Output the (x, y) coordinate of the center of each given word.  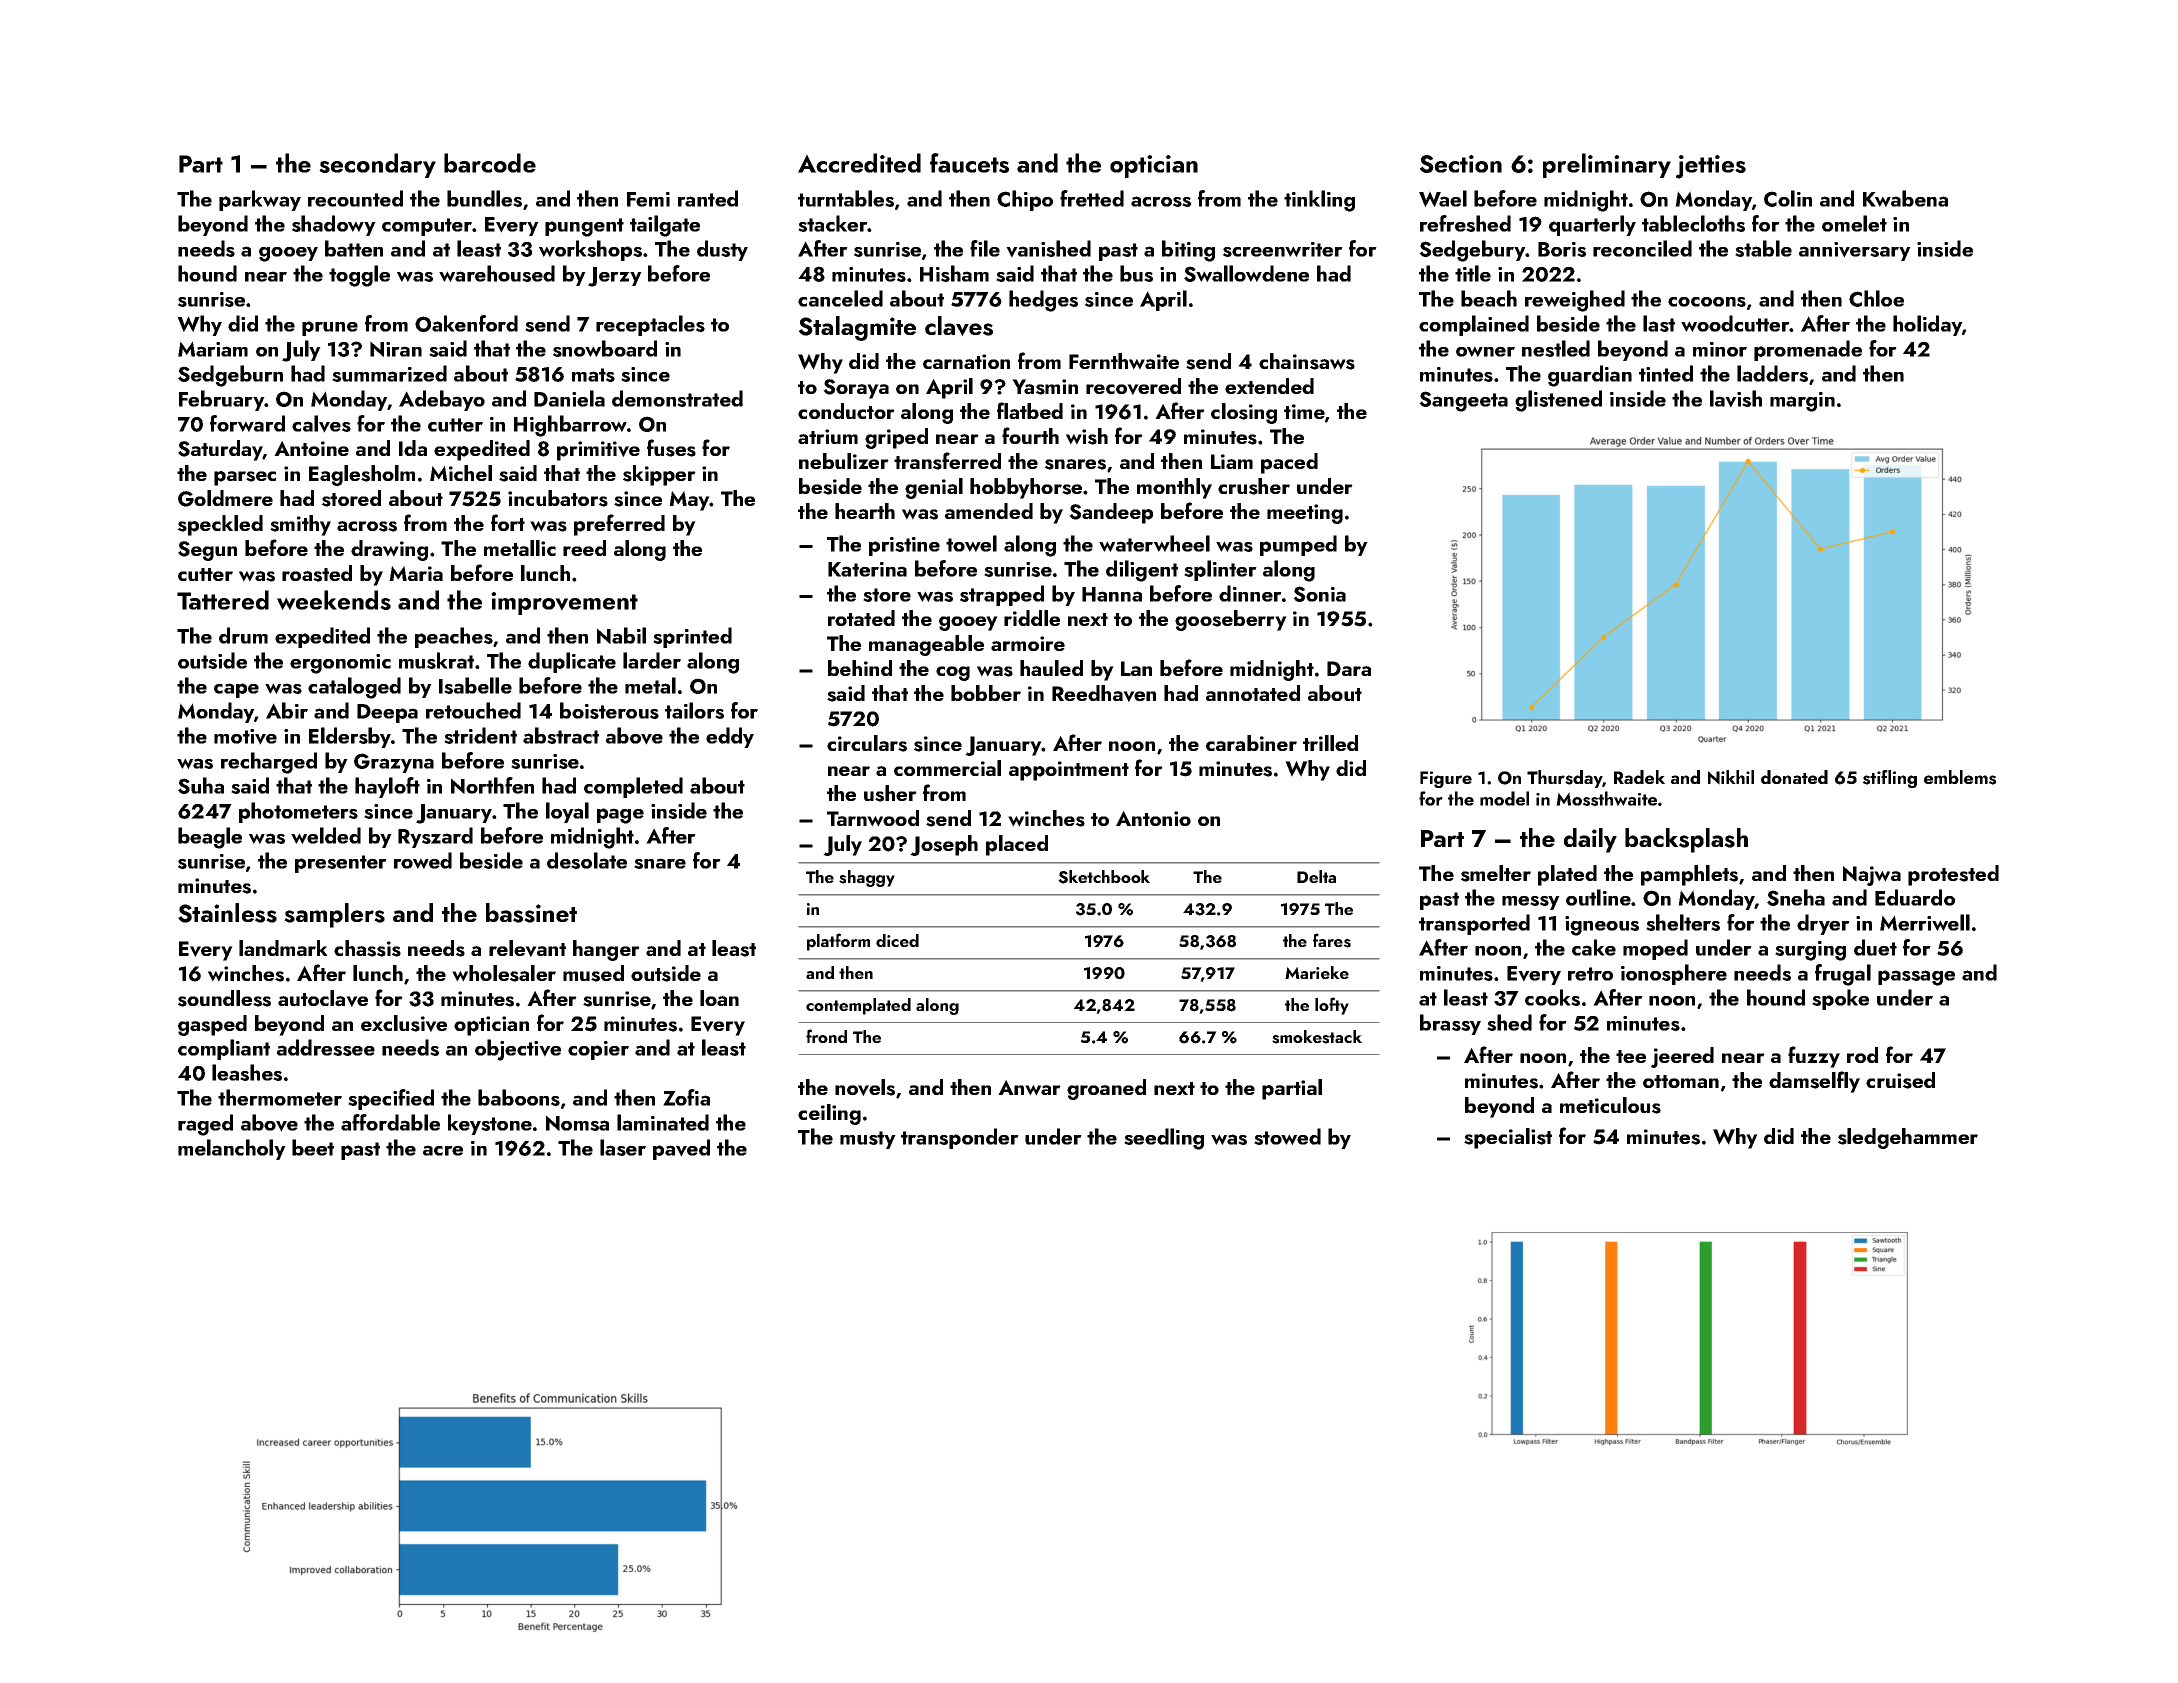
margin (1802, 402)
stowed (1287, 1136)
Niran (396, 349)
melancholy (232, 1149)
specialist (1508, 1138)
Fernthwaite (1124, 361)
